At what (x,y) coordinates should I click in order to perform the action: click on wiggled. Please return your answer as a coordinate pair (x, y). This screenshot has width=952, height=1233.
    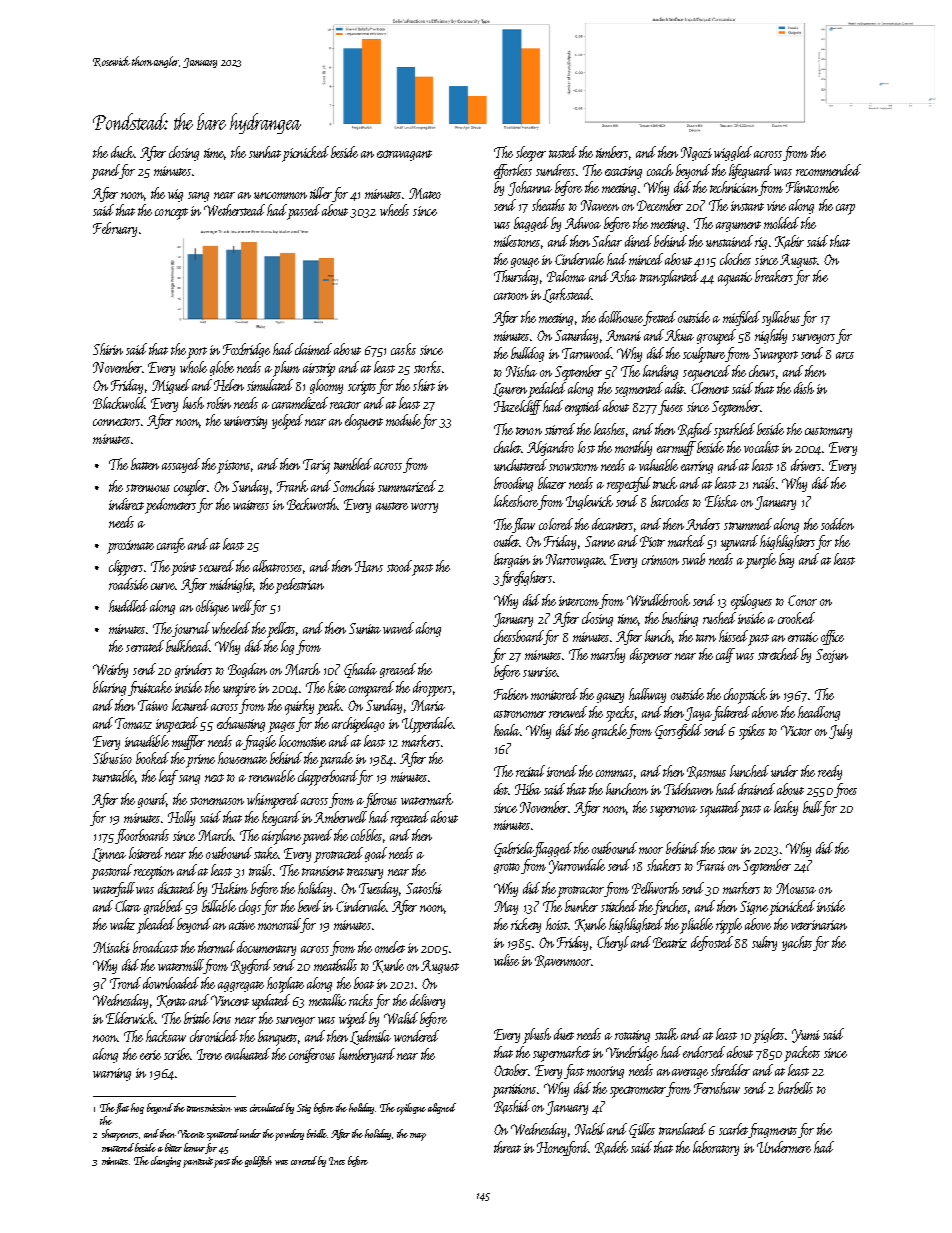
    Looking at the image, I should click on (733, 153).
